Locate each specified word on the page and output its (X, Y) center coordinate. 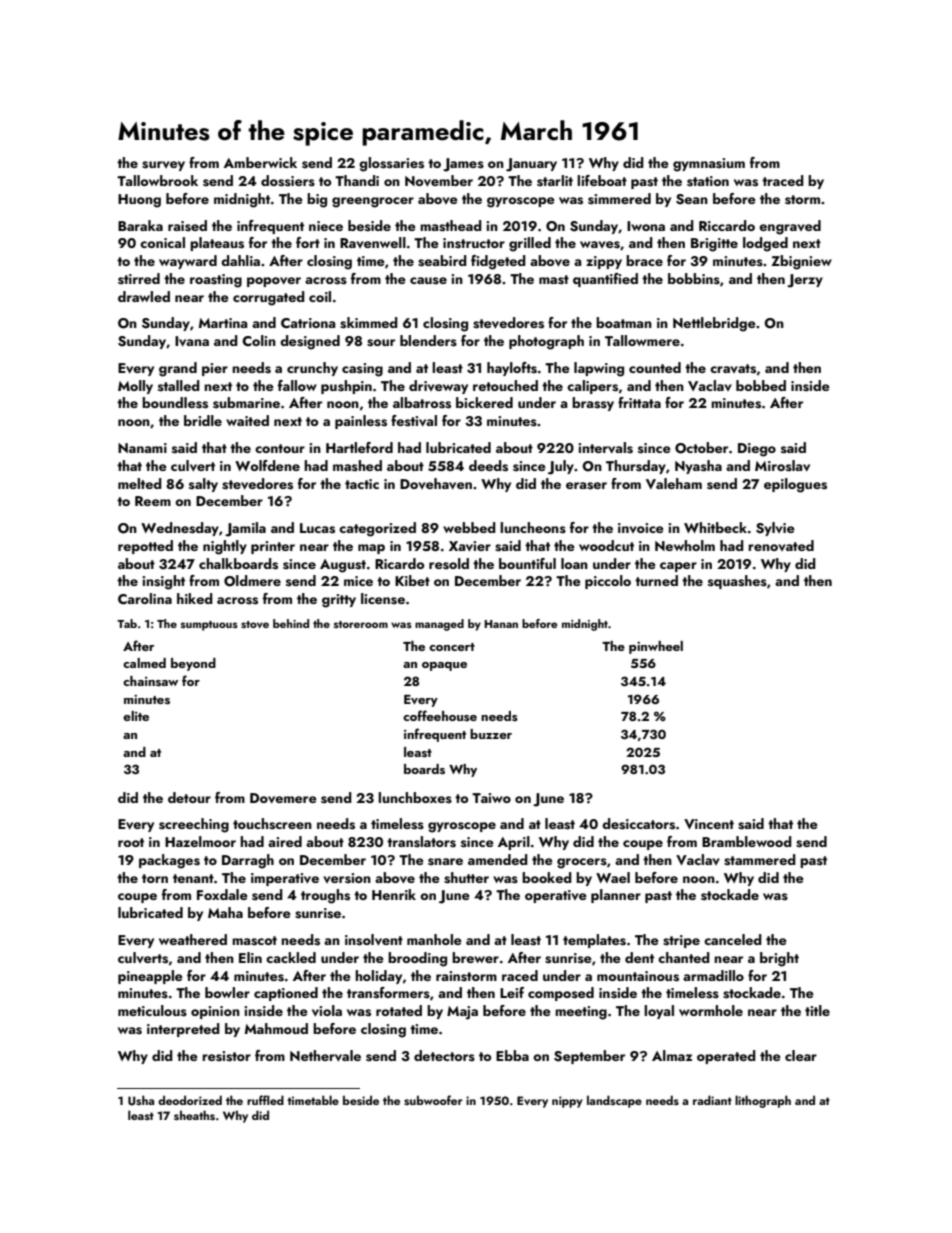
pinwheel (656, 647)
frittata (639, 402)
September (589, 1057)
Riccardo (727, 225)
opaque (444, 666)
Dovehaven (436, 484)
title (817, 1010)
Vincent (709, 824)
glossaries (391, 164)
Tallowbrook (157, 180)
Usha (141, 1100)
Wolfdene (267, 465)
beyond (193, 664)
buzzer (491, 734)
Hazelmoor (200, 841)
